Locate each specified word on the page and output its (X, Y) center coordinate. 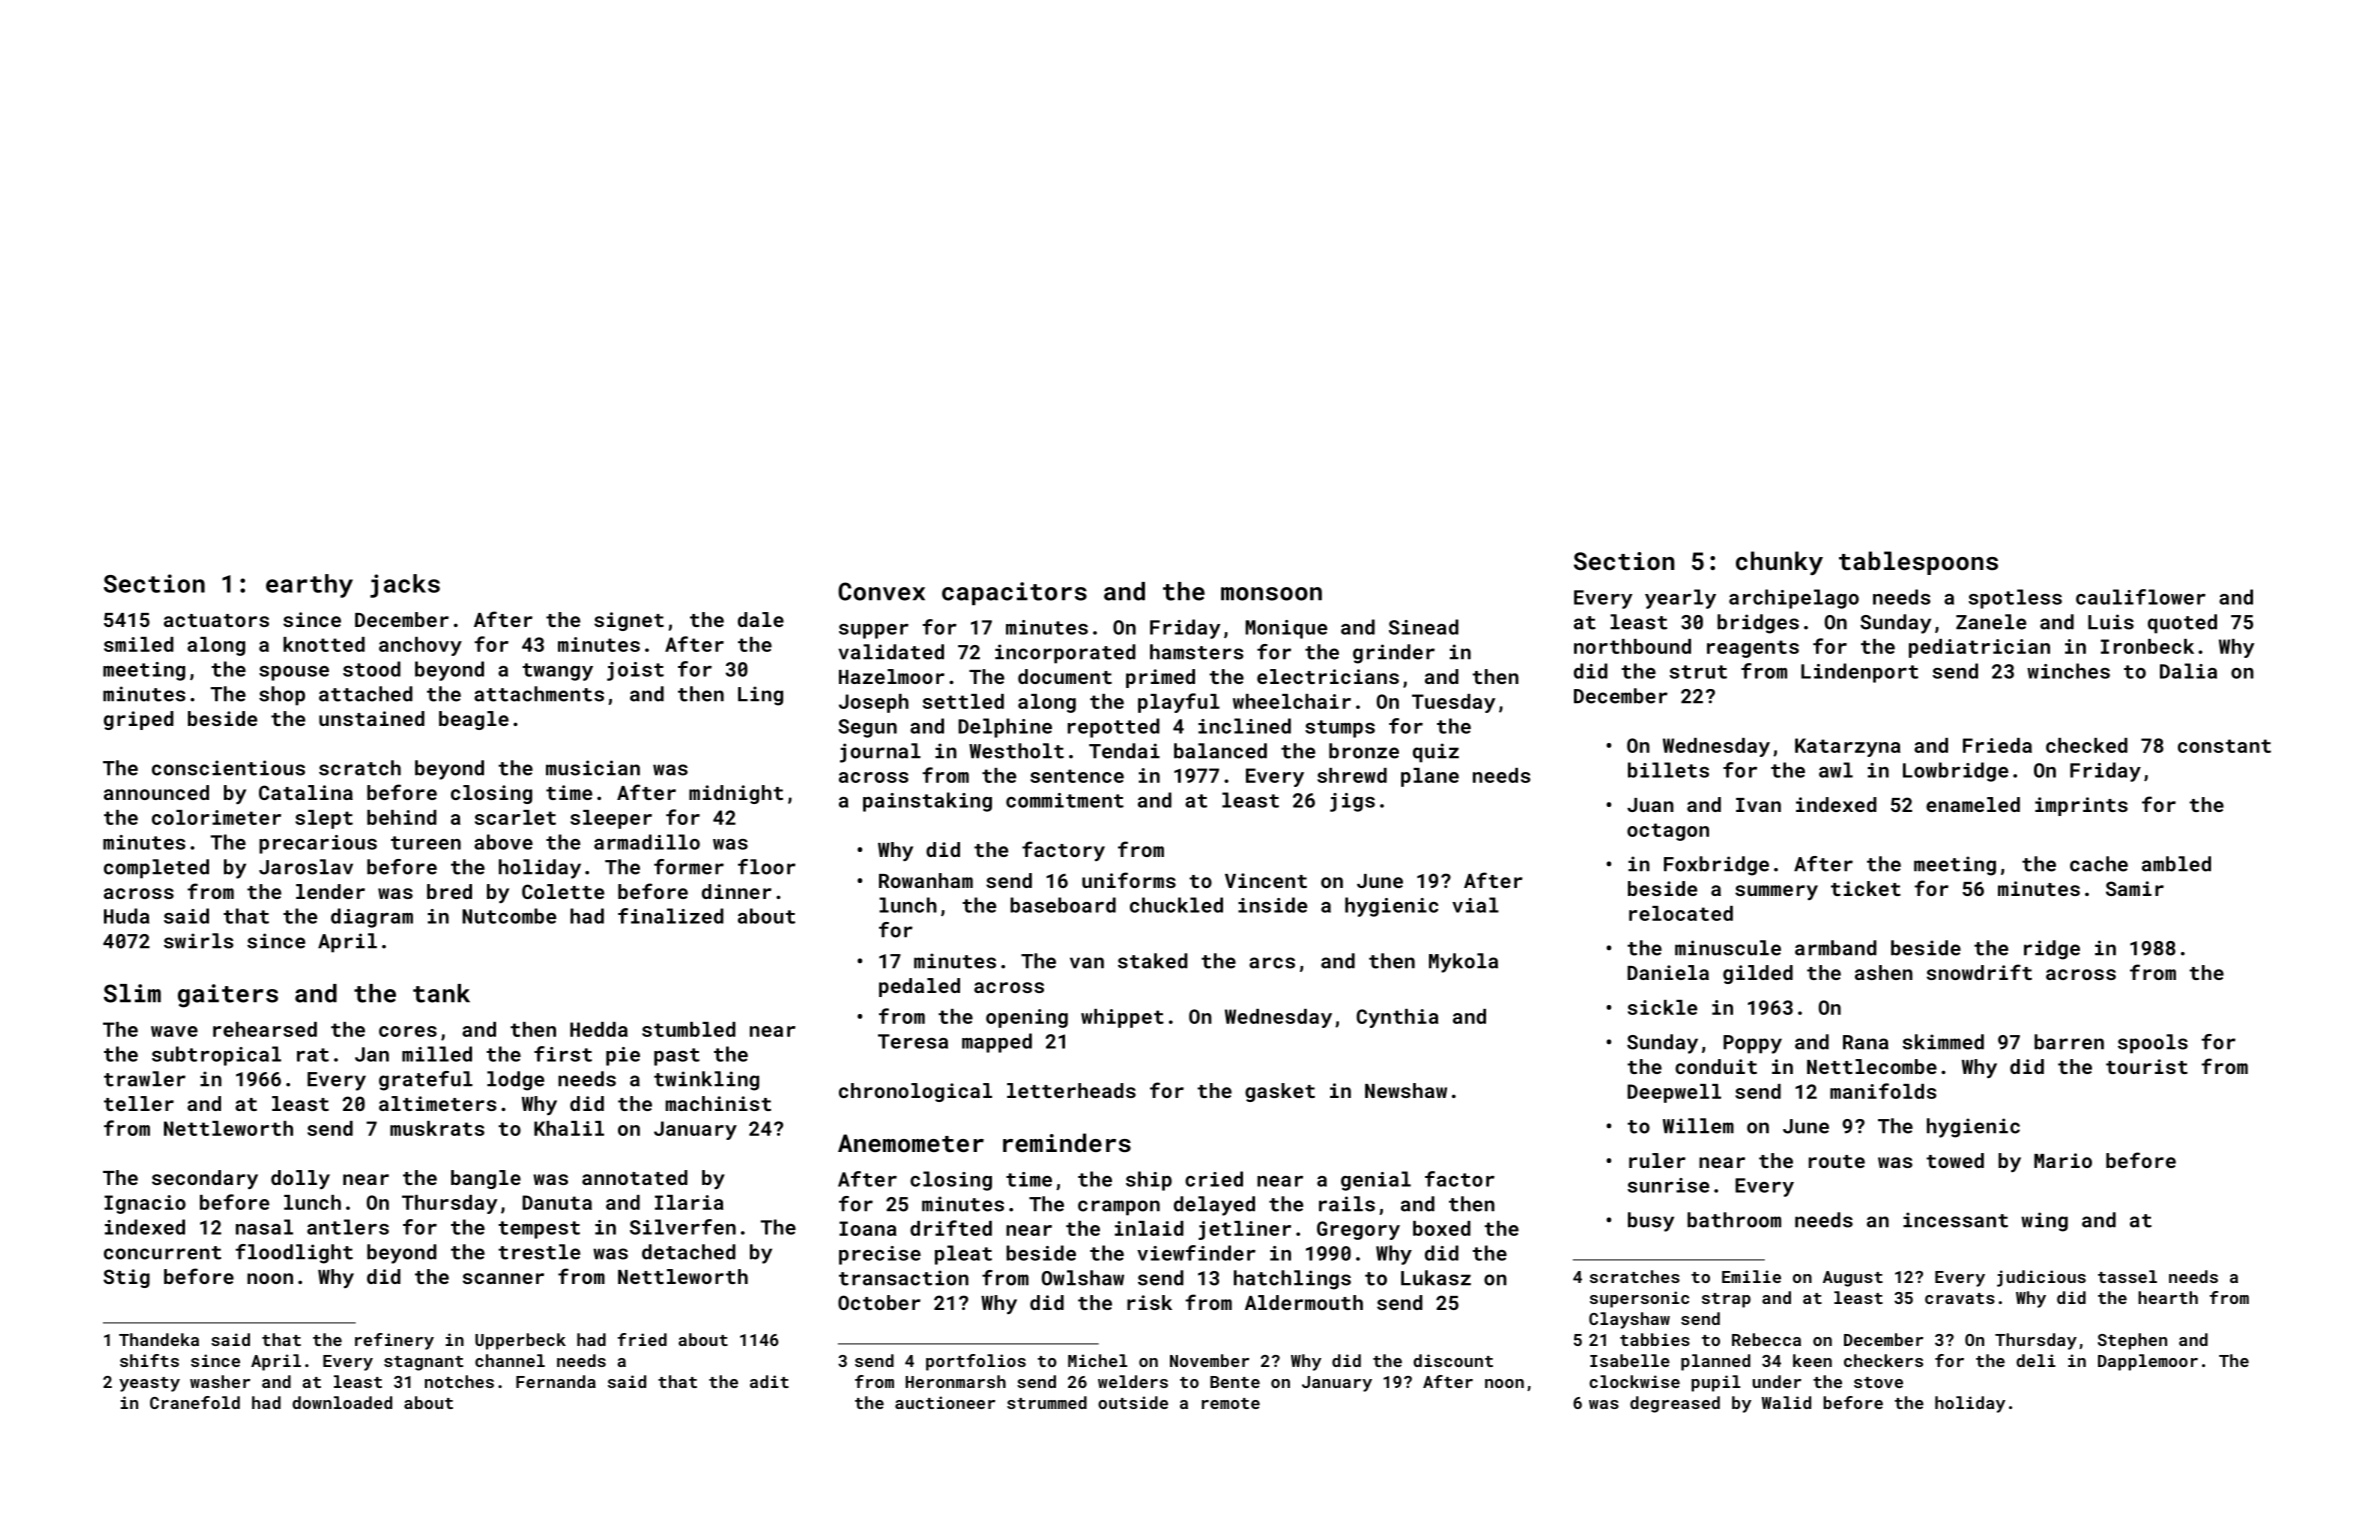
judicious (2041, 1278)
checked (2087, 745)
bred (449, 891)
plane (1430, 777)
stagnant (423, 1363)
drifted (951, 1228)
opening (1027, 1018)
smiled (139, 644)
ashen (1884, 972)
